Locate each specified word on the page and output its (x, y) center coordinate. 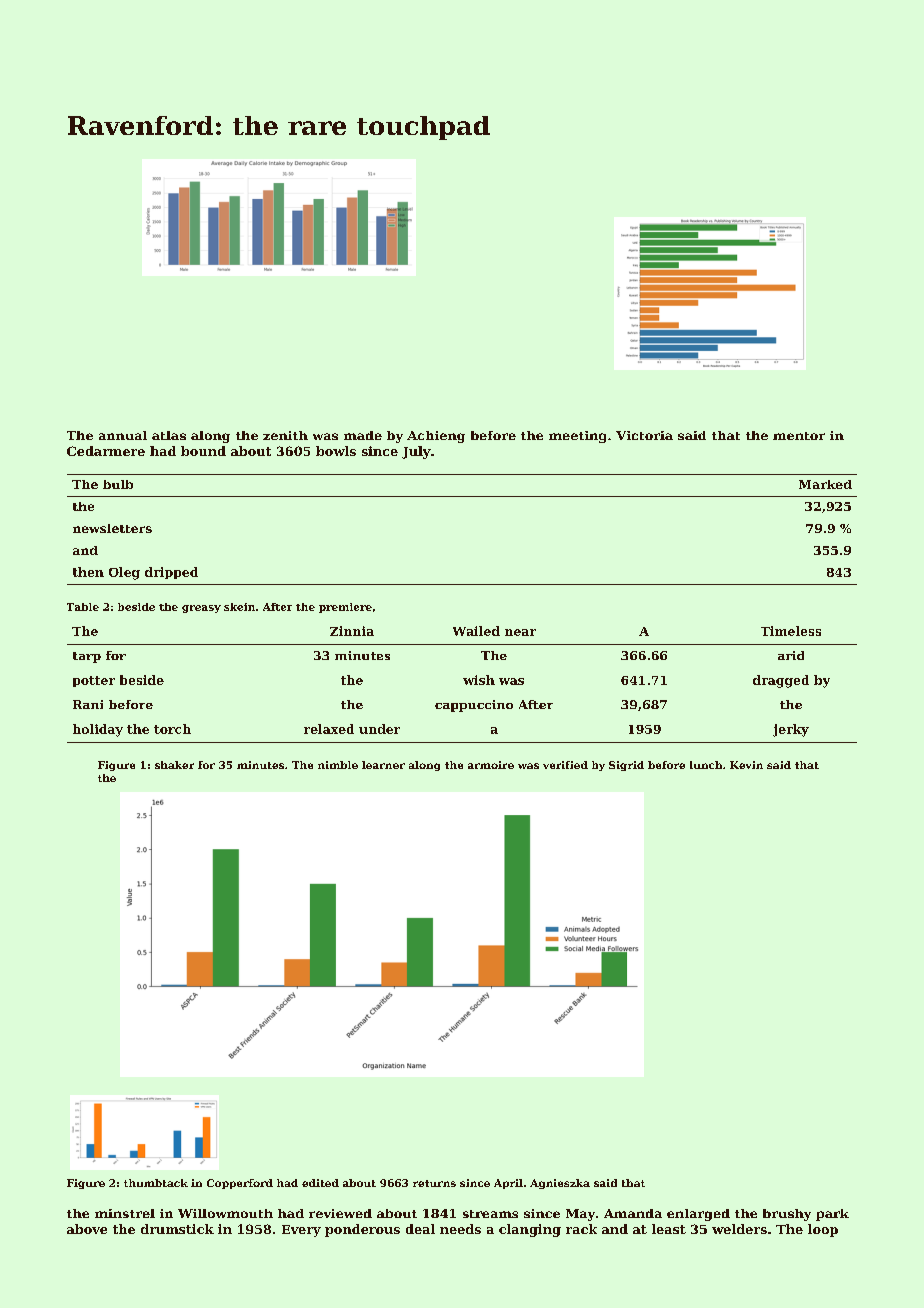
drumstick (177, 1229)
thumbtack (156, 1183)
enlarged (698, 1215)
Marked (825, 484)
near (520, 632)
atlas (169, 435)
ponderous (362, 1230)
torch (172, 729)
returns (434, 1183)
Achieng (436, 437)
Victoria (644, 435)
